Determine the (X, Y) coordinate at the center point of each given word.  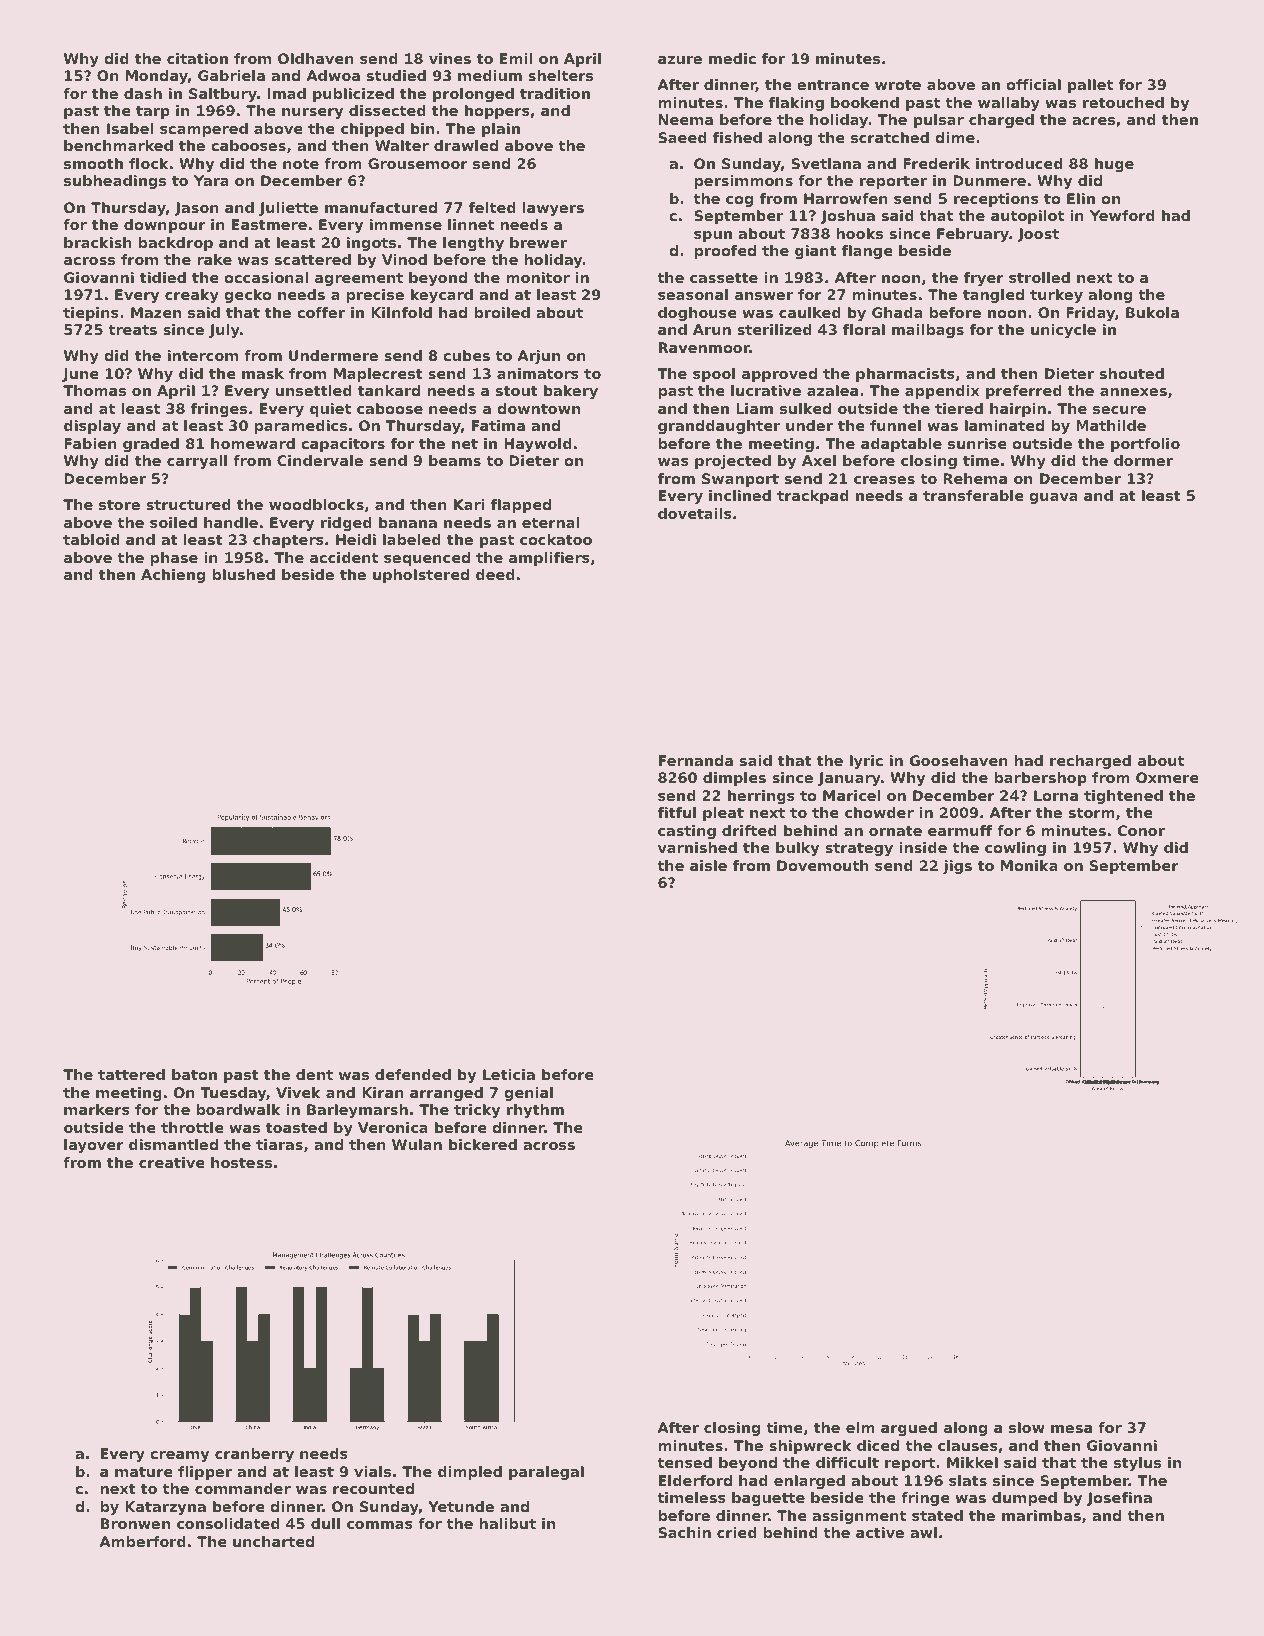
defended (413, 1074)
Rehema (975, 478)
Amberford (142, 1541)
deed (495, 574)
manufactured (381, 207)
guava (1053, 498)
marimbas (1041, 1515)
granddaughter (719, 427)
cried (737, 1532)
